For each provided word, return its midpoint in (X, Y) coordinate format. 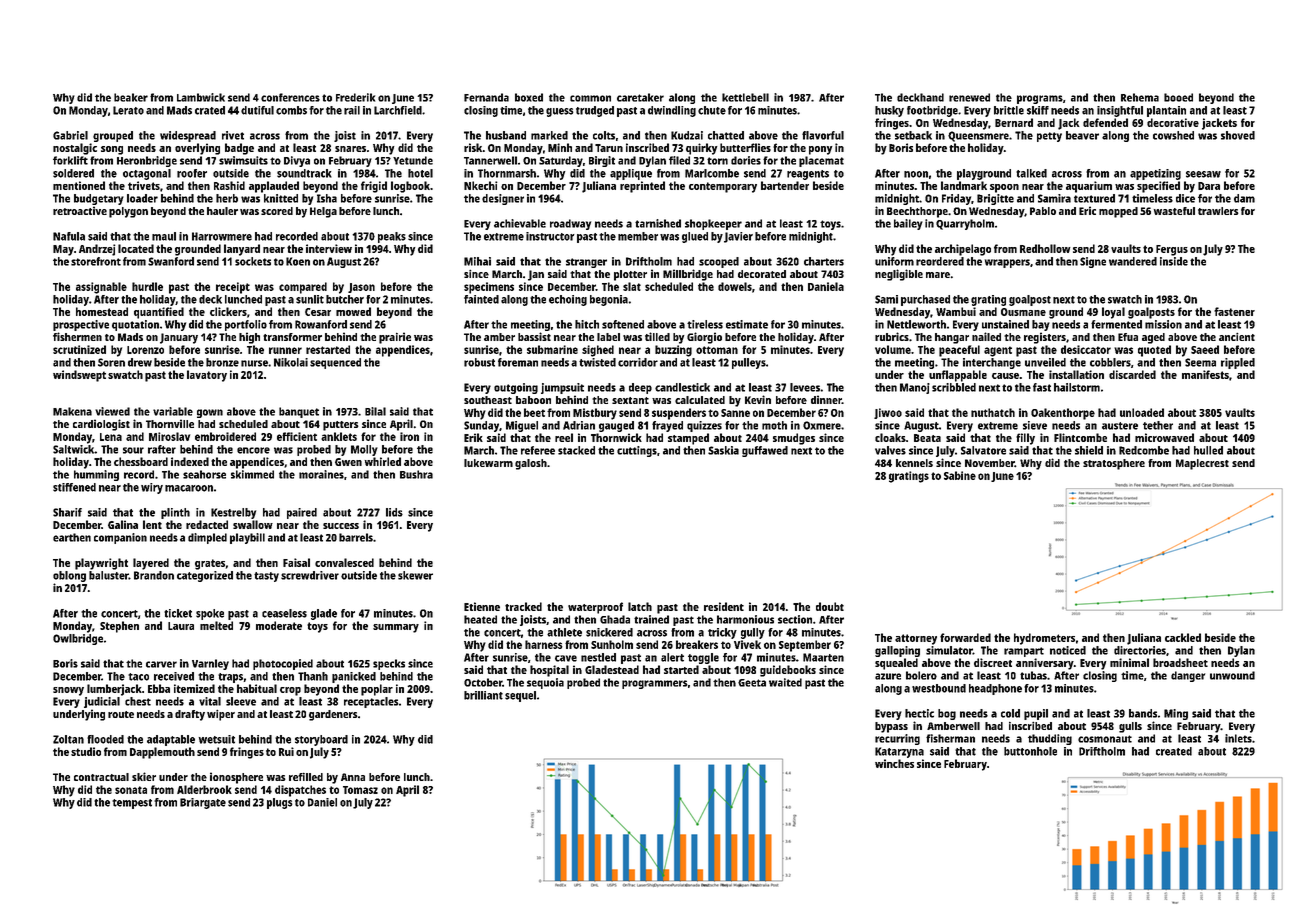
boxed (529, 97)
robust (479, 362)
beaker (131, 97)
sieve (1035, 425)
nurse (254, 363)
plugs (279, 803)
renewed (969, 97)
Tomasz (360, 790)
